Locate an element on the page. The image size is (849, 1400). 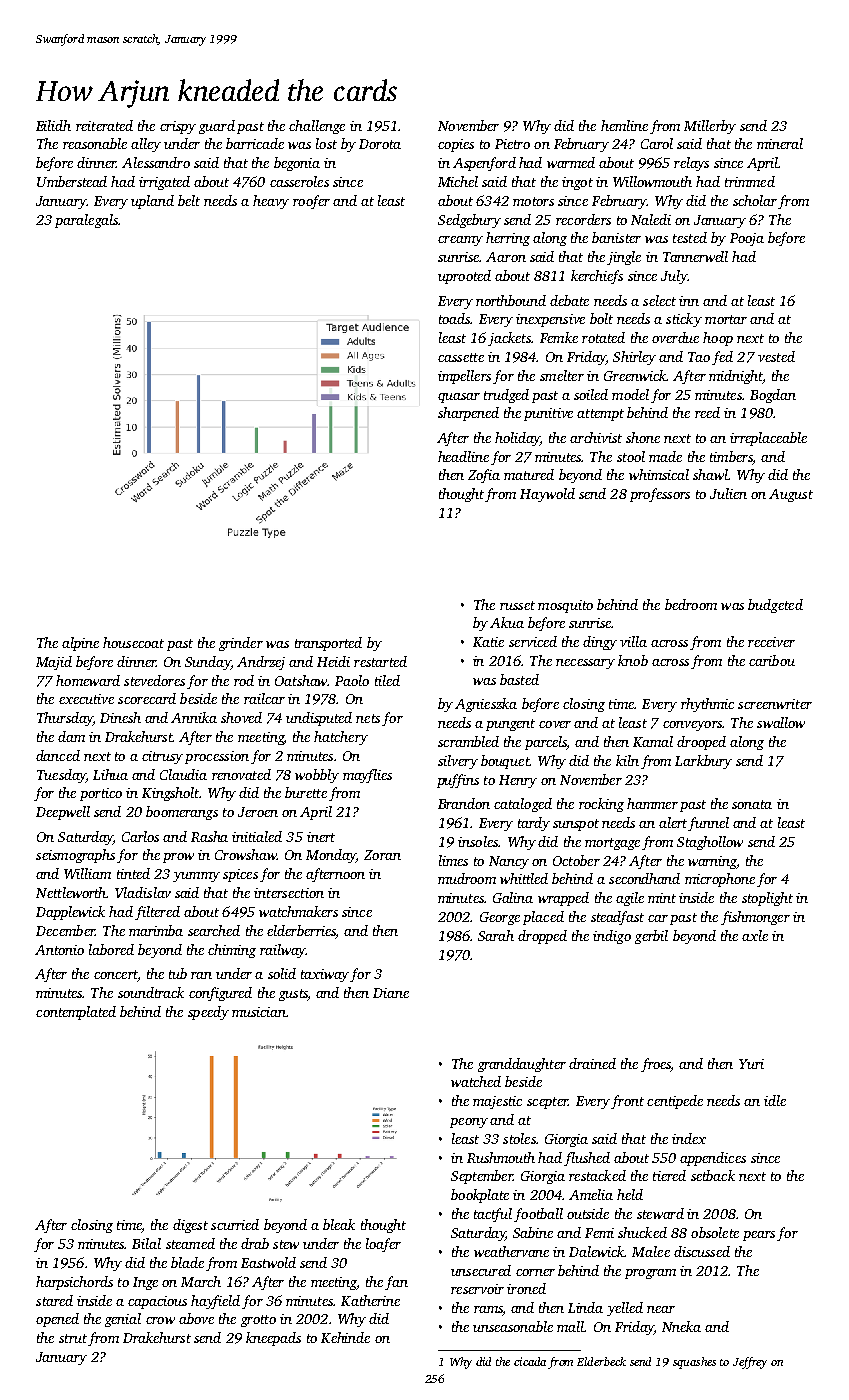
paralegals is located at coordinates (86, 221).
